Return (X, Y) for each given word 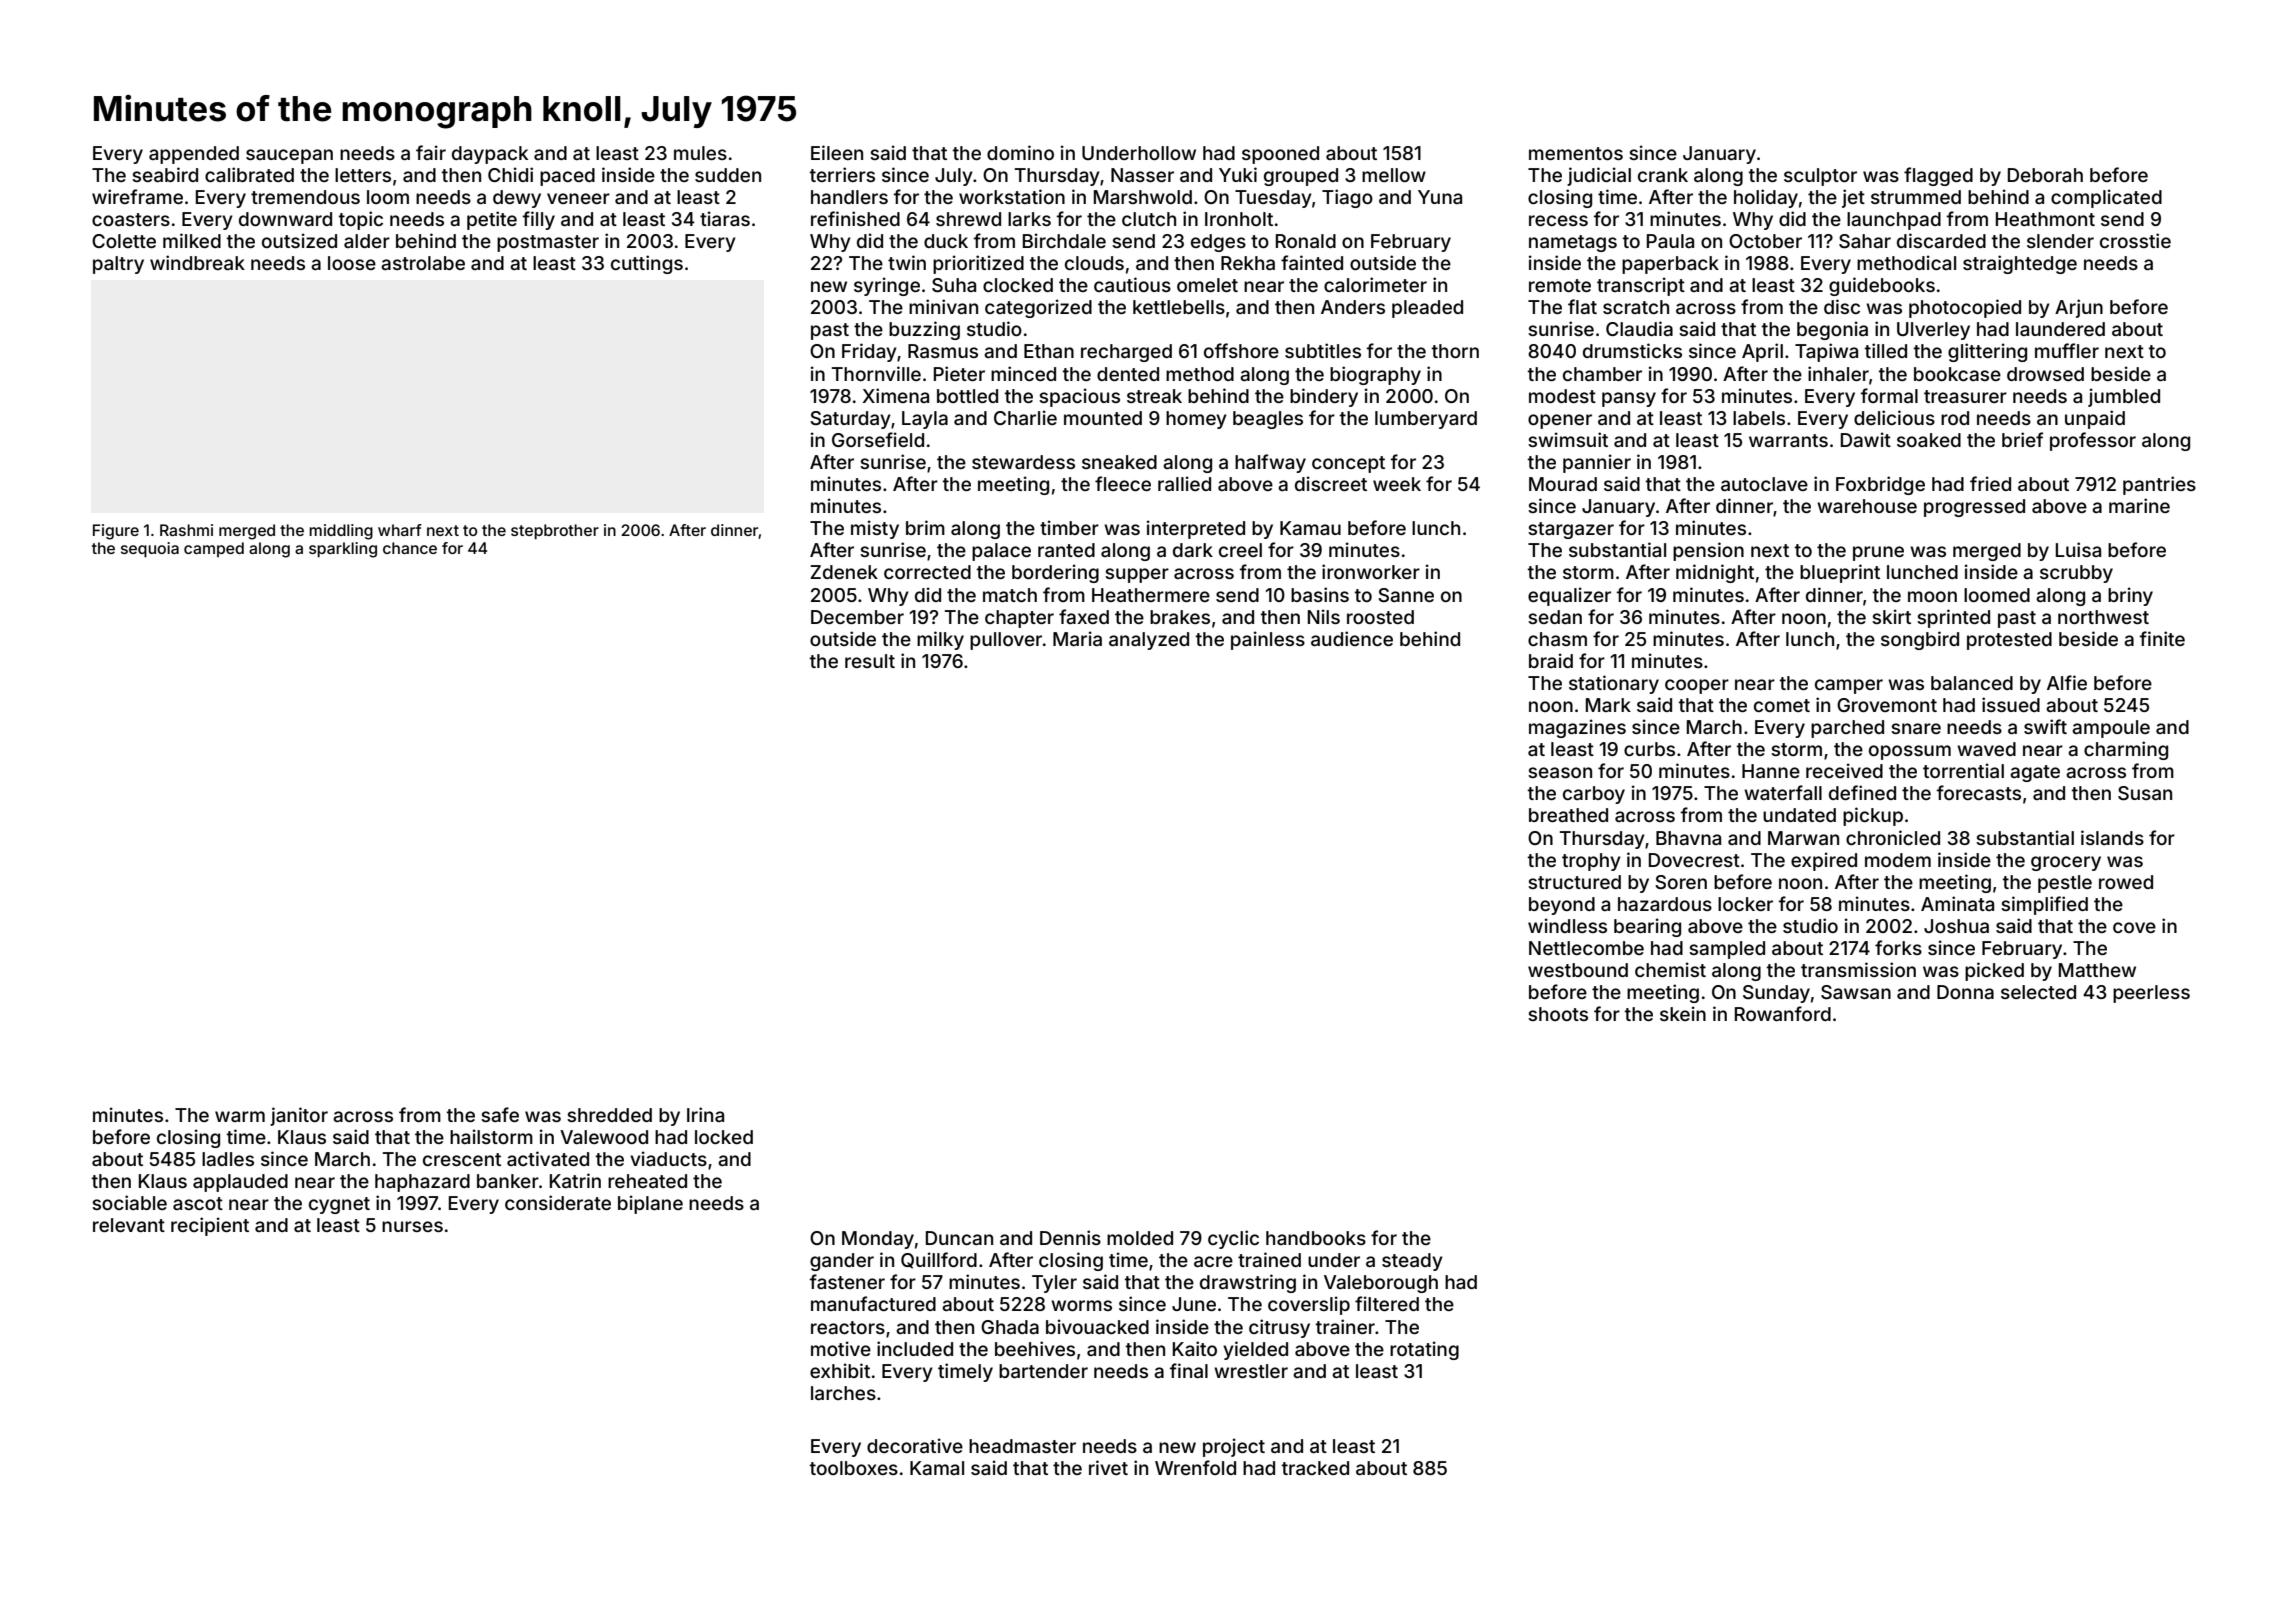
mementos (1576, 153)
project (1234, 1447)
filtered (1387, 1303)
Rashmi (186, 530)
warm (240, 1116)
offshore (1241, 350)
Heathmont (2045, 219)
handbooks (1316, 1238)
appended (194, 155)
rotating (1424, 1350)
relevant (129, 1225)
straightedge (2020, 264)
